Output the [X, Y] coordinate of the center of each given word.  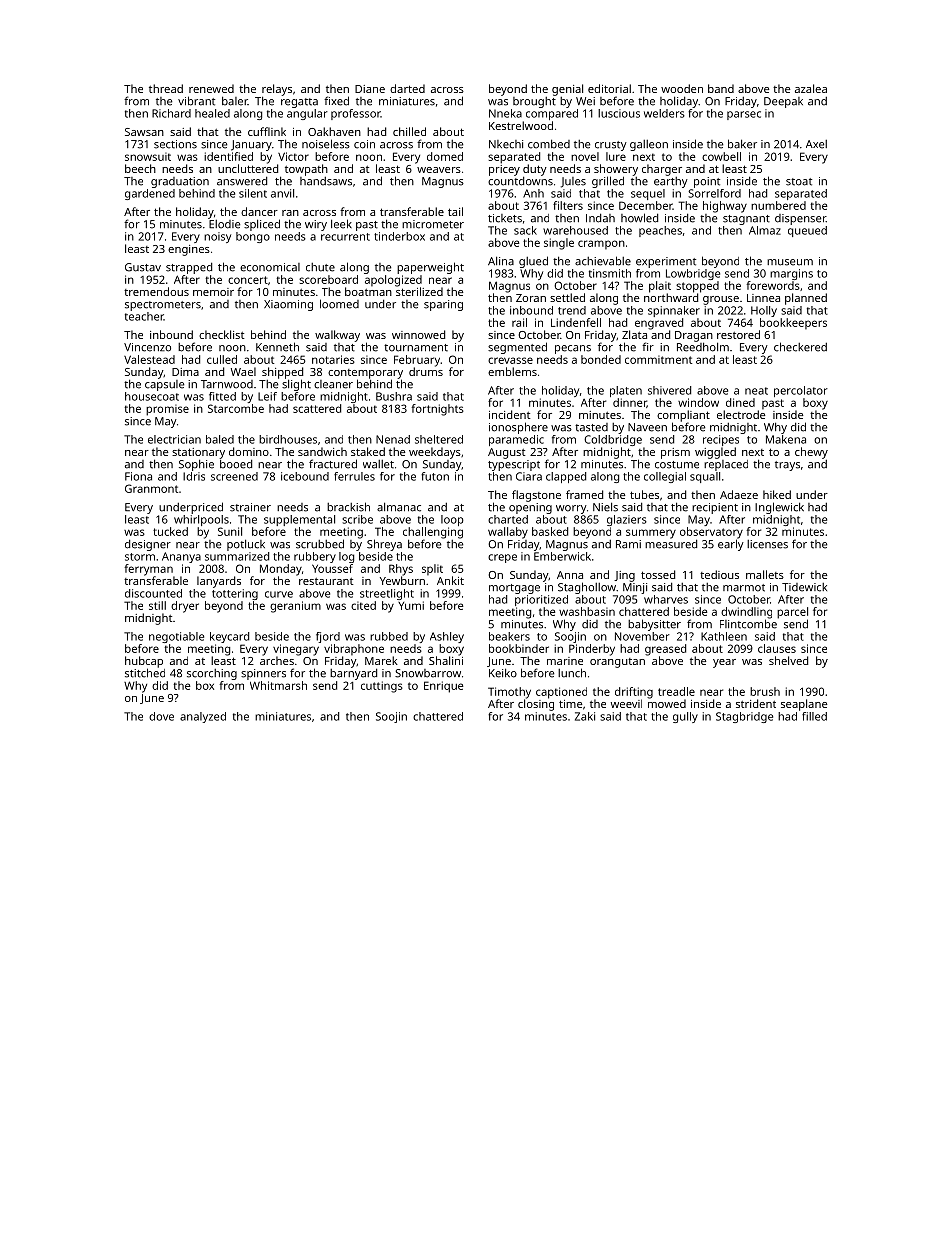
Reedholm [703, 347]
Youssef [332, 568]
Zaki [585, 716]
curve [279, 594]
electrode [741, 414]
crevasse [510, 360]
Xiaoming [288, 305]
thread [166, 88]
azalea [811, 88]
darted [407, 88]
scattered [317, 408]
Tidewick [804, 587]
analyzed [203, 717]
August [507, 453]
